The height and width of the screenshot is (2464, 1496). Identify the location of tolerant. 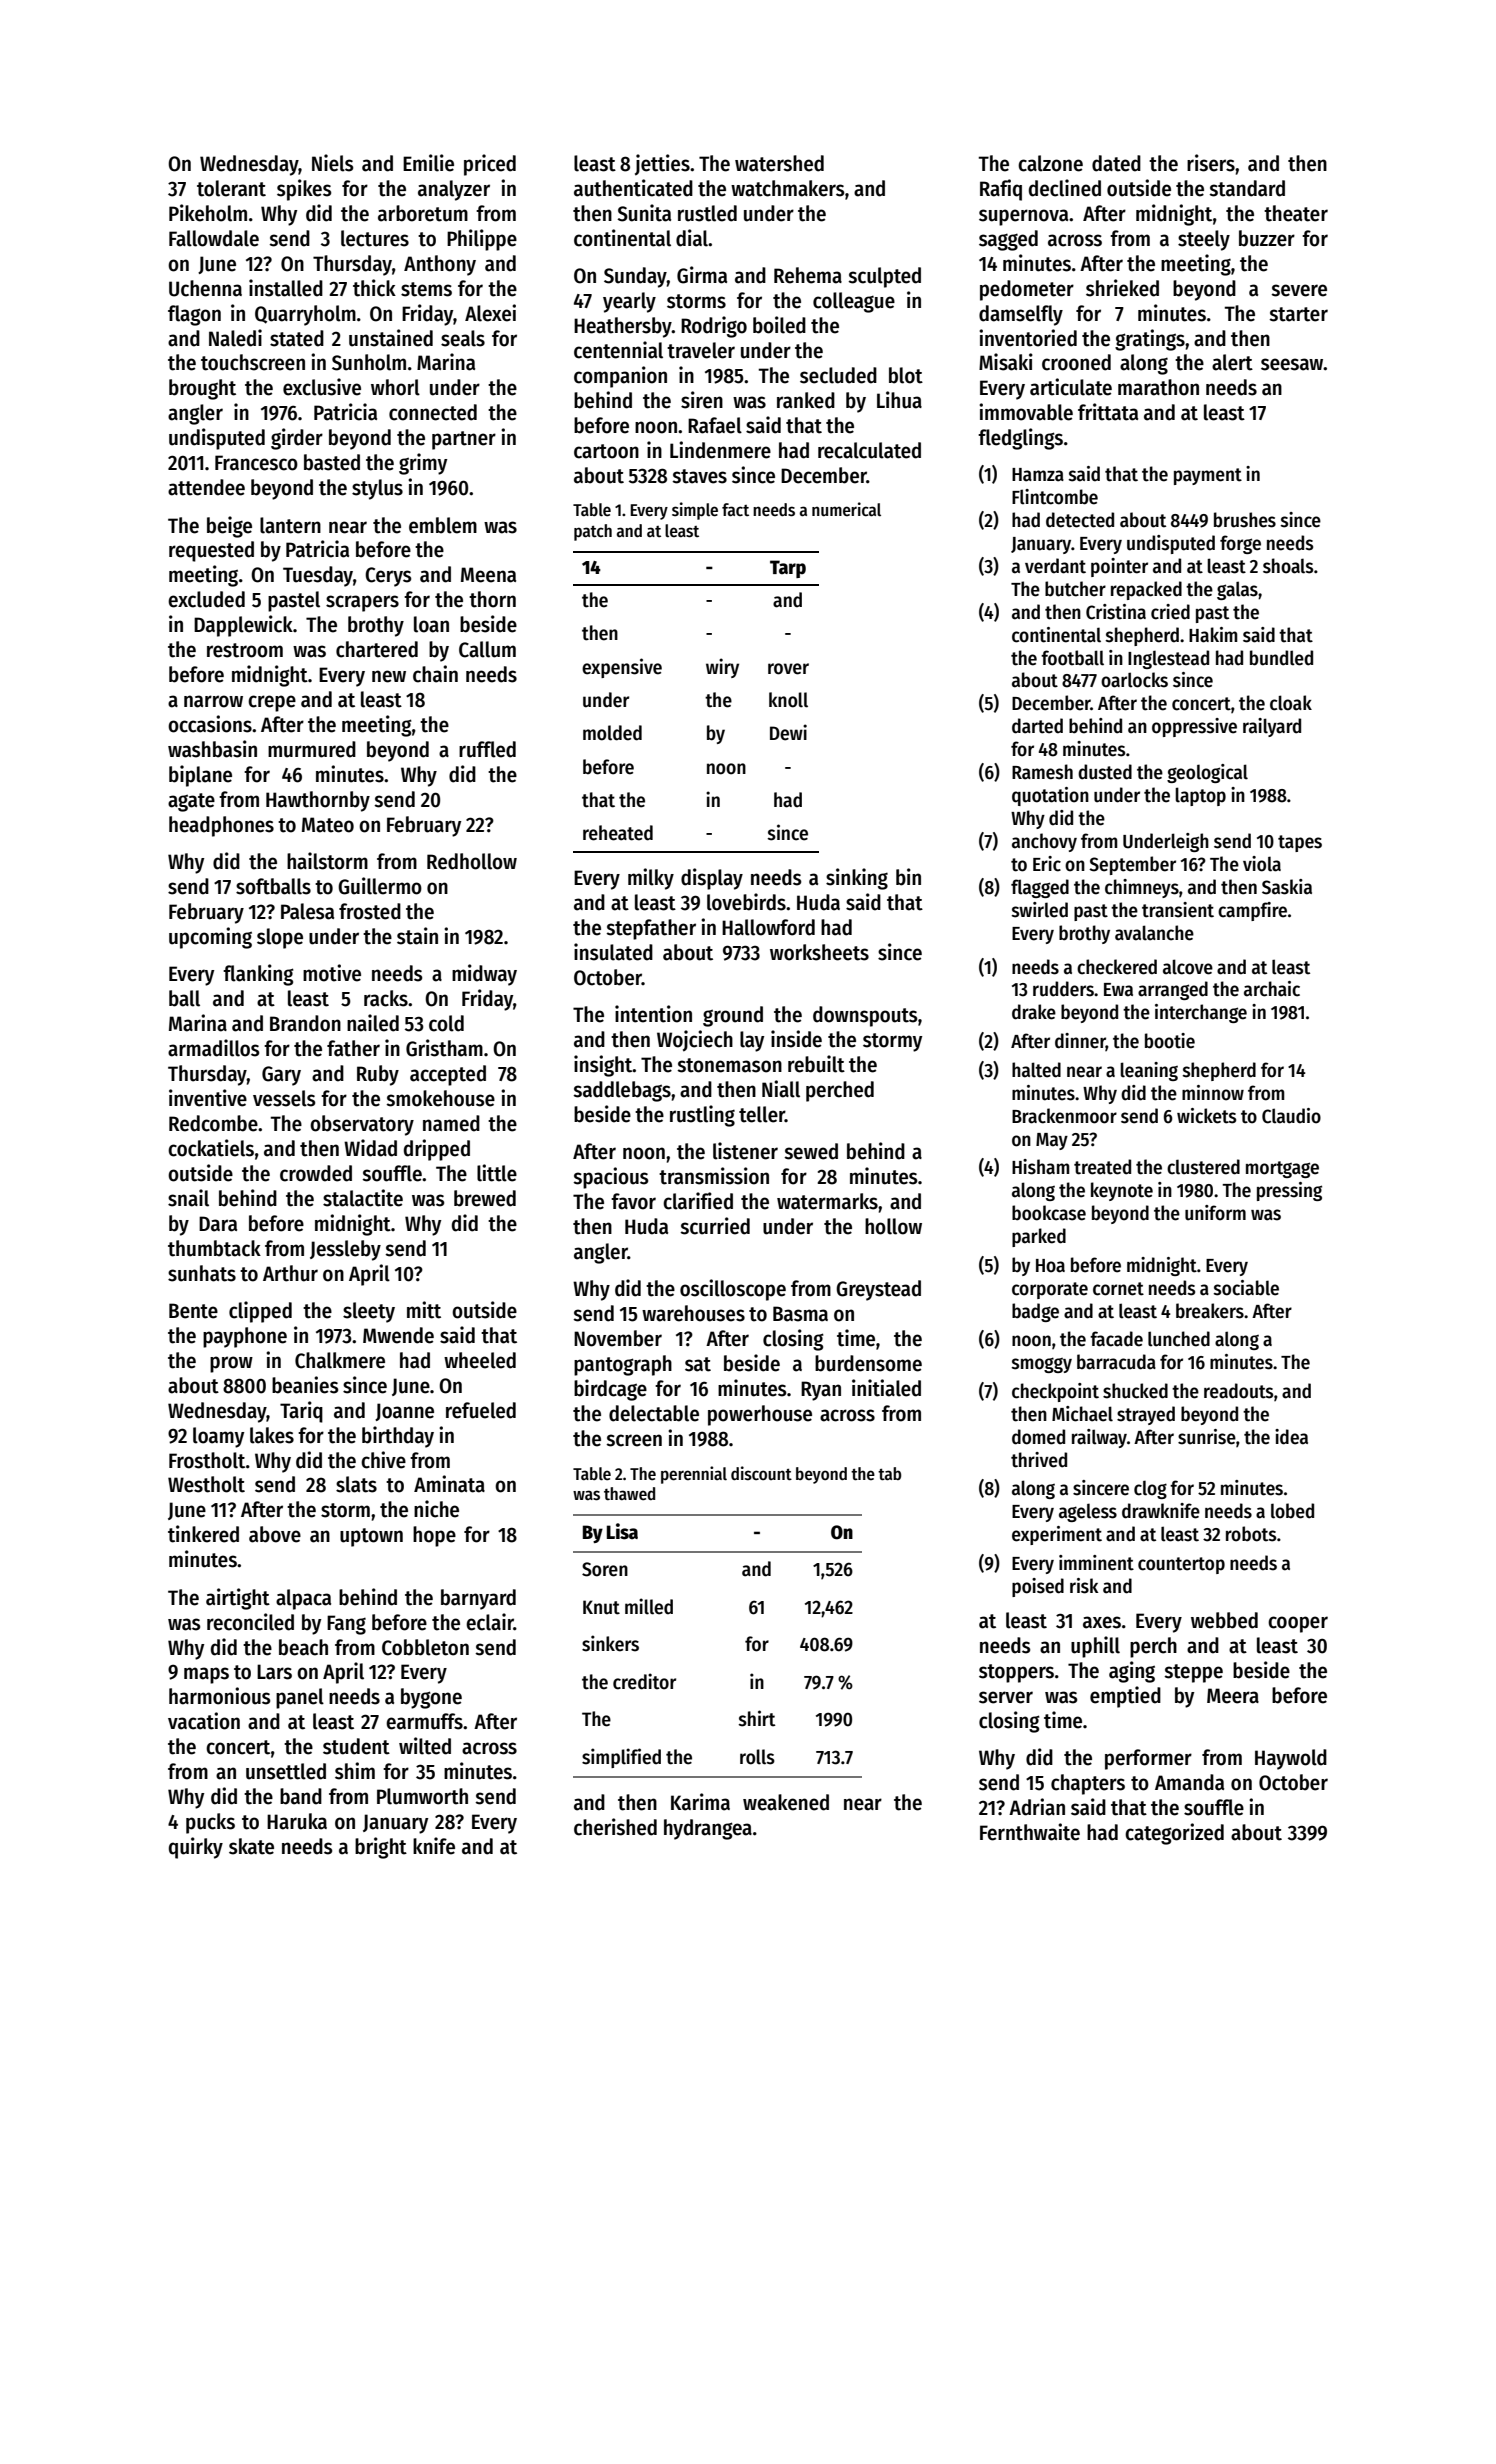
(231, 188).
